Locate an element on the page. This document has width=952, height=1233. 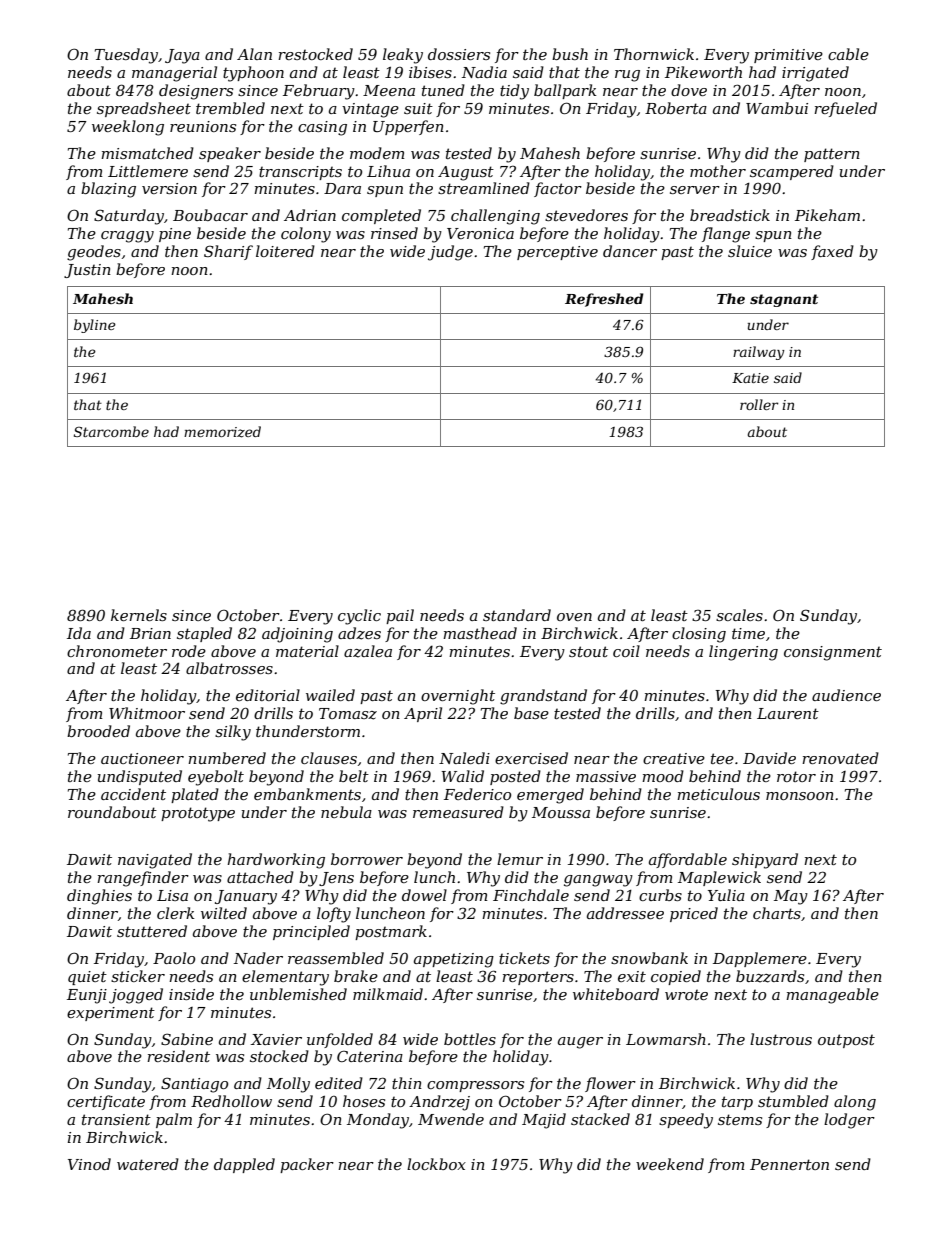
managerial is located at coordinates (174, 74).
